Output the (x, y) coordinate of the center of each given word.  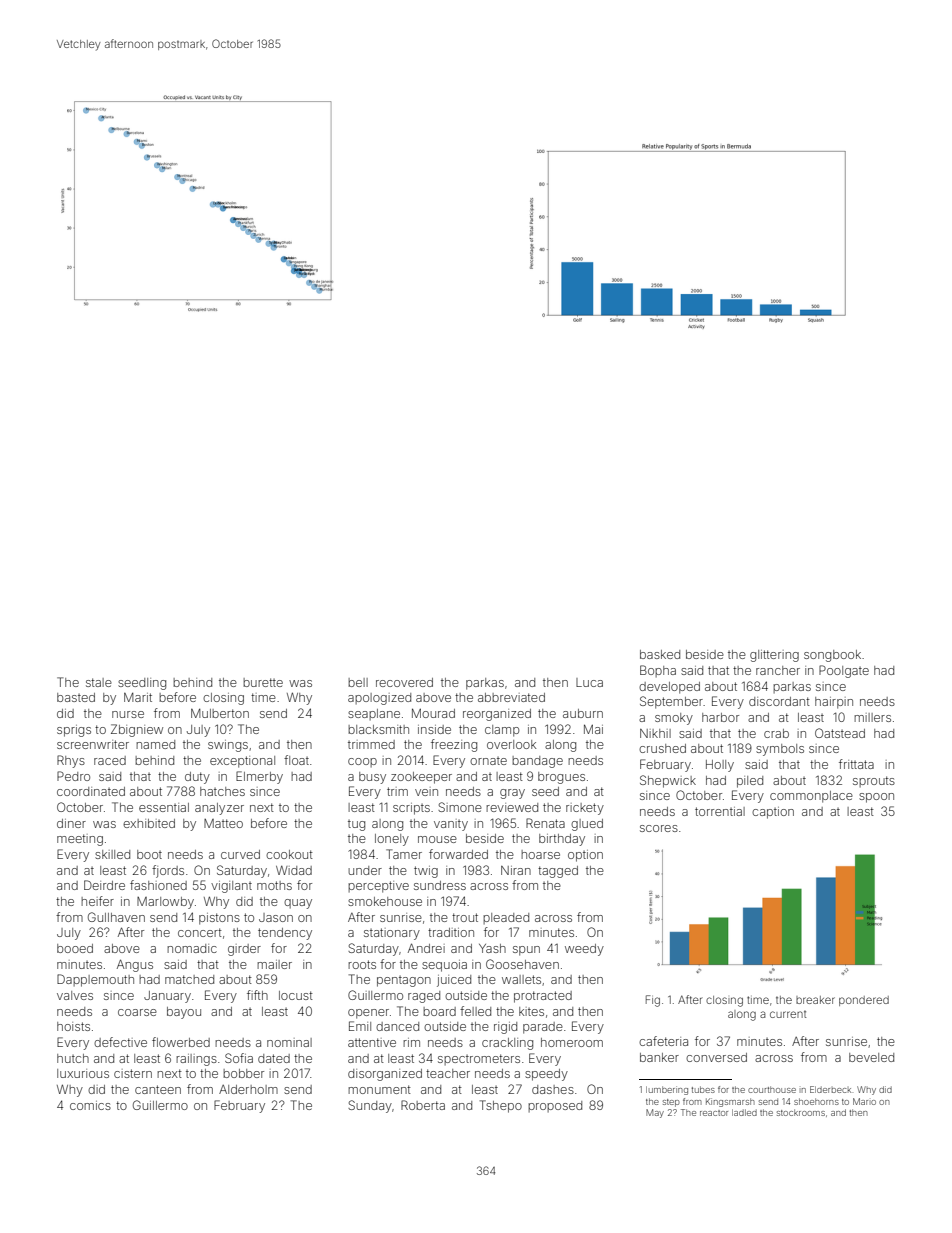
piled (750, 782)
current (788, 1014)
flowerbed (181, 1042)
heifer (97, 901)
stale (99, 682)
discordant (779, 701)
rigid (505, 1028)
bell (358, 682)
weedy (584, 950)
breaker (815, 1000)
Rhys (71, 761)
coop (362, 762)
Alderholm (248, 1089)
